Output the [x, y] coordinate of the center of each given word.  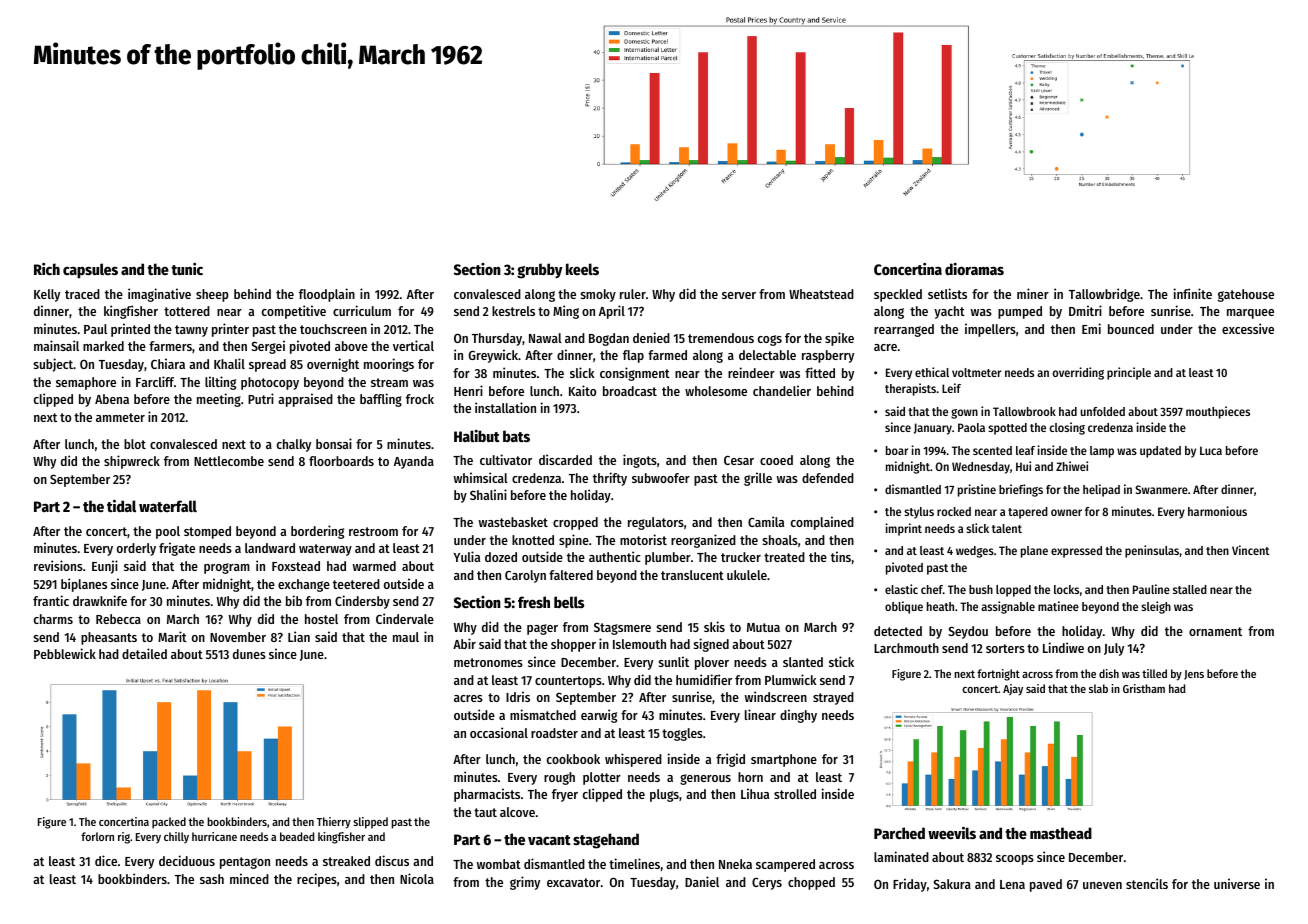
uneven [1102, 885]
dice [106, 860]
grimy [525, 883]
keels [582, 269]
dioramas [974, 269]
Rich [47, 269]
